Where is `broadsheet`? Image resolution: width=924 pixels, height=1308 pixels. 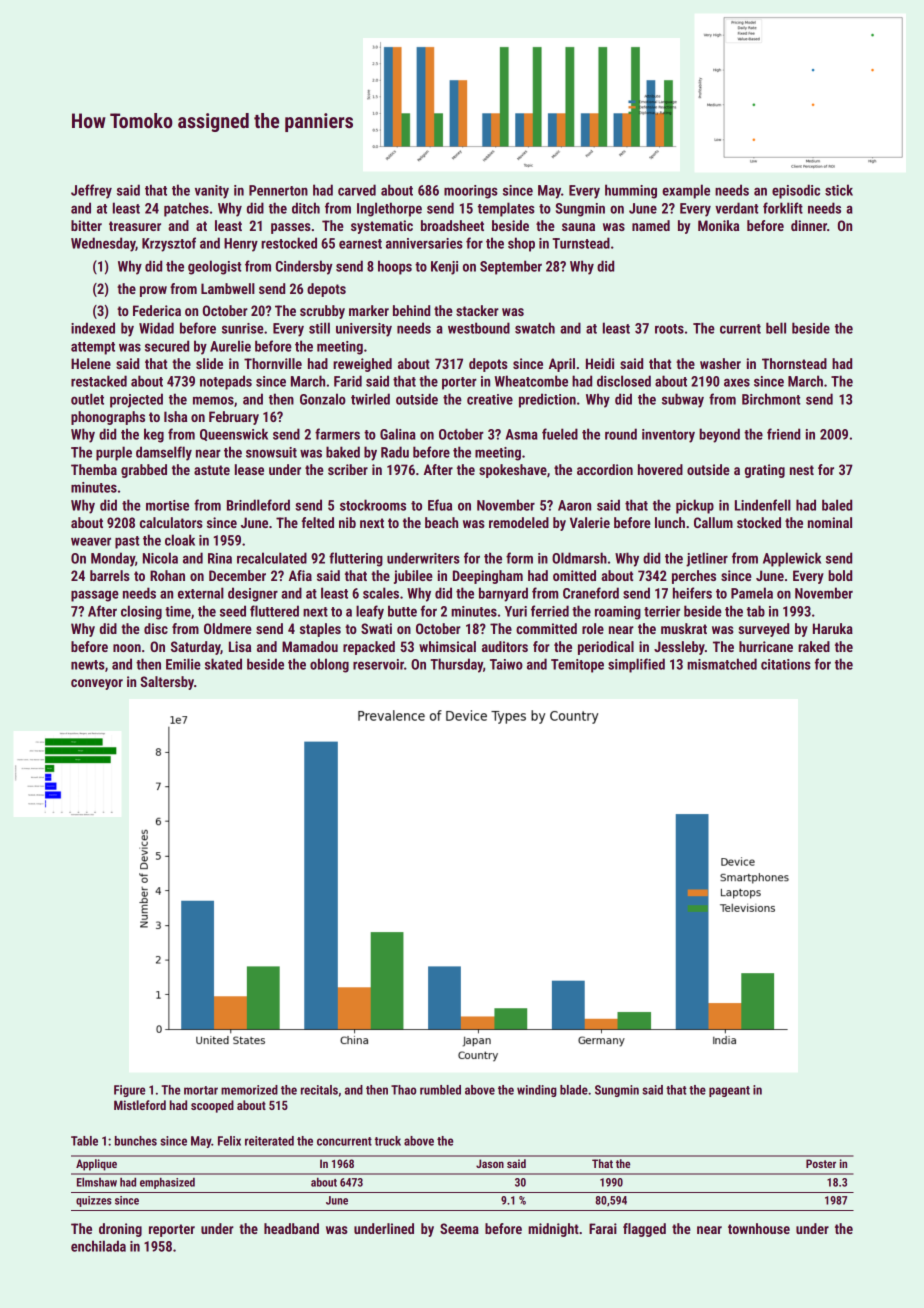 broadsheet is located at coordinates (452, 225).
